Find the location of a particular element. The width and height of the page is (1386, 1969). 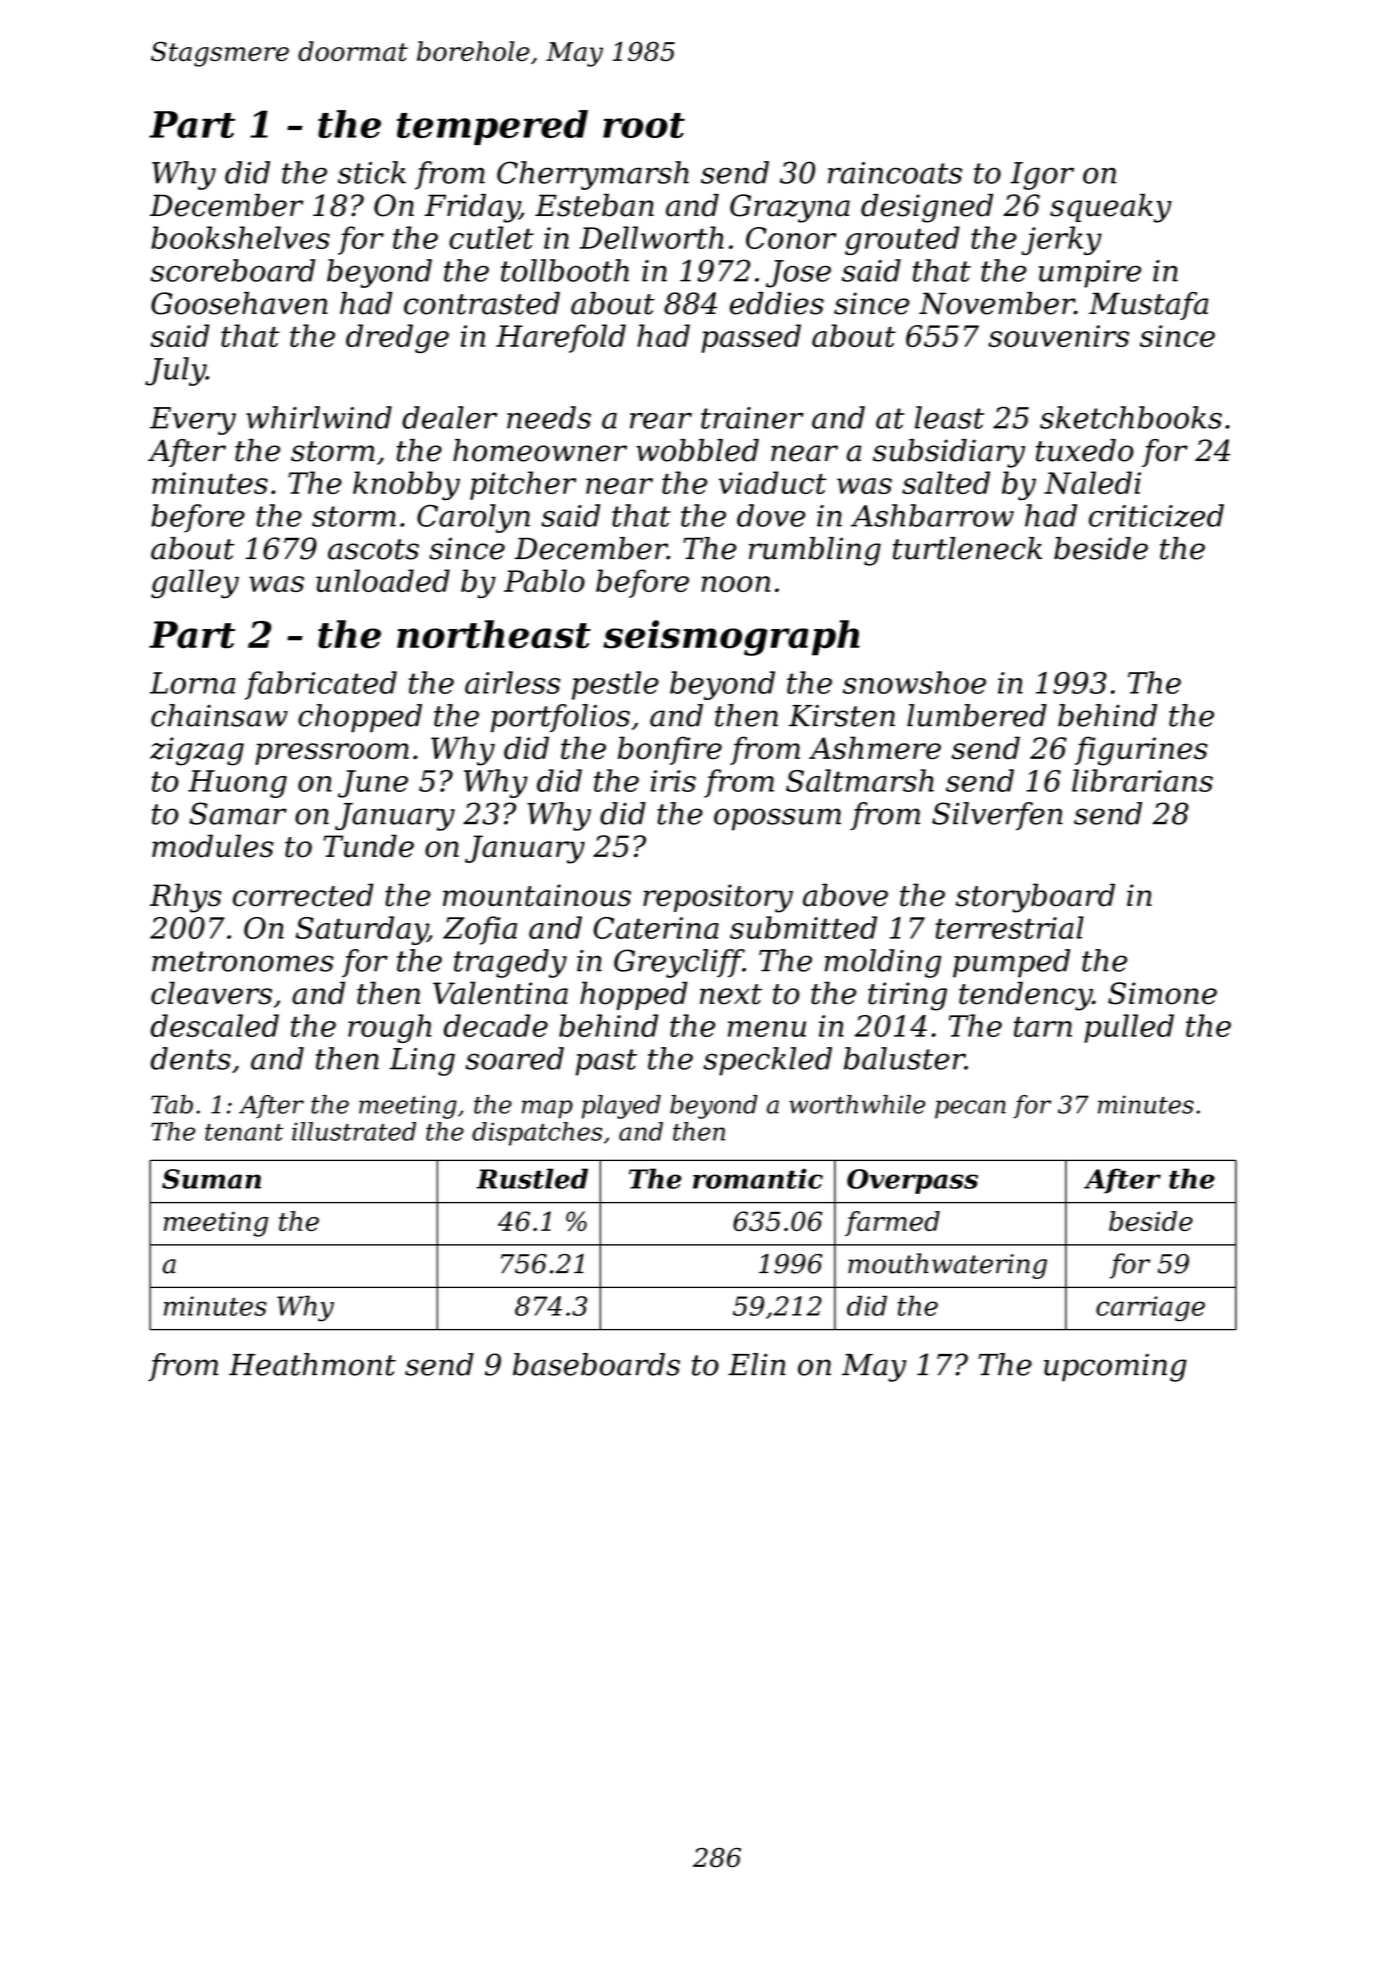

Goosehaven is located at coordinates (239, 303).
